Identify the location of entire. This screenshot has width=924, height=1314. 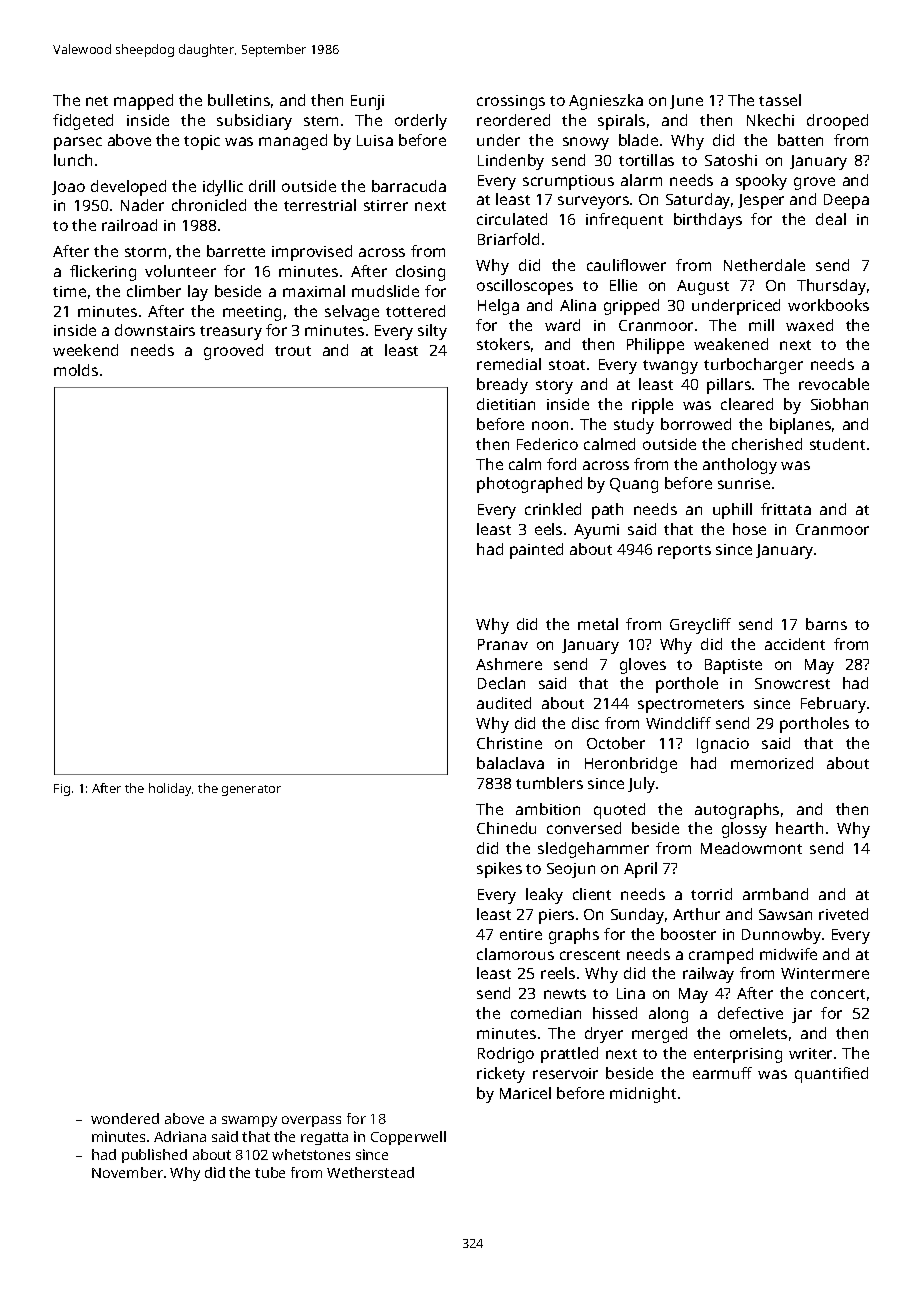
(521, 934).
